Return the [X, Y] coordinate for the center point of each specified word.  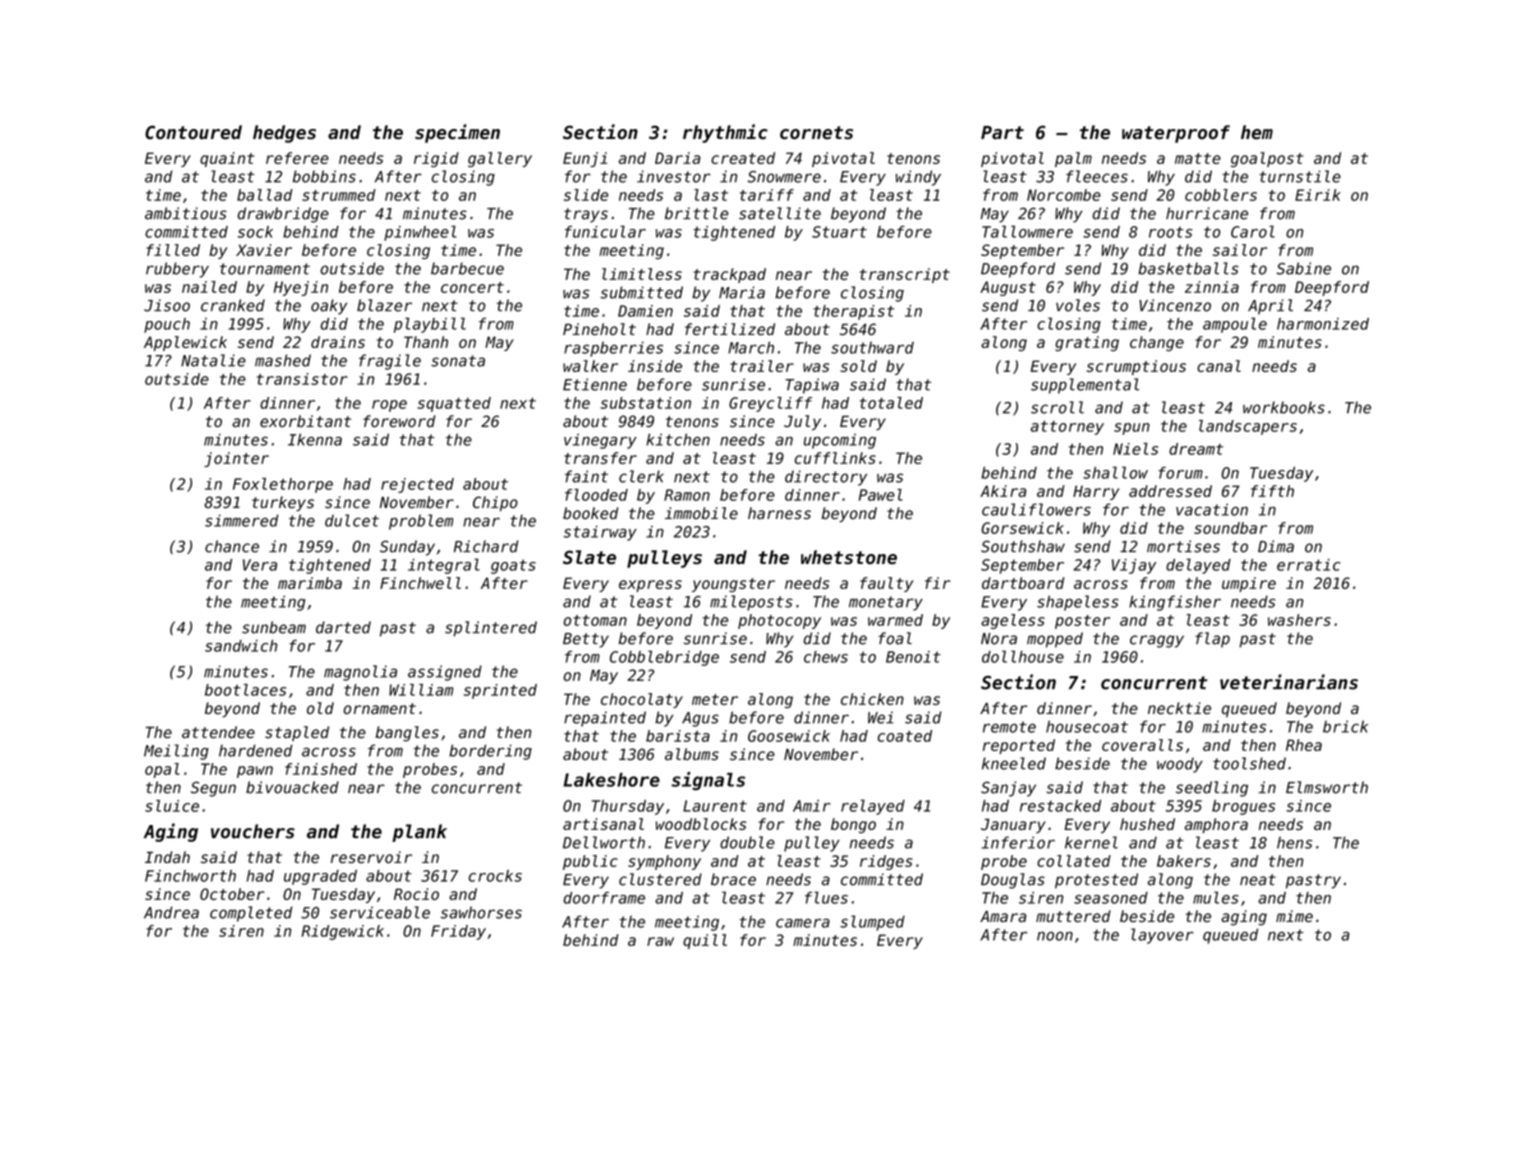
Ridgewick [343, 932]
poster [1082, 622]
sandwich [241, 646]
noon [1055, 936]
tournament [265, 269]
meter [715, 699]
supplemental [1085, 386]
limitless [642, 274]
